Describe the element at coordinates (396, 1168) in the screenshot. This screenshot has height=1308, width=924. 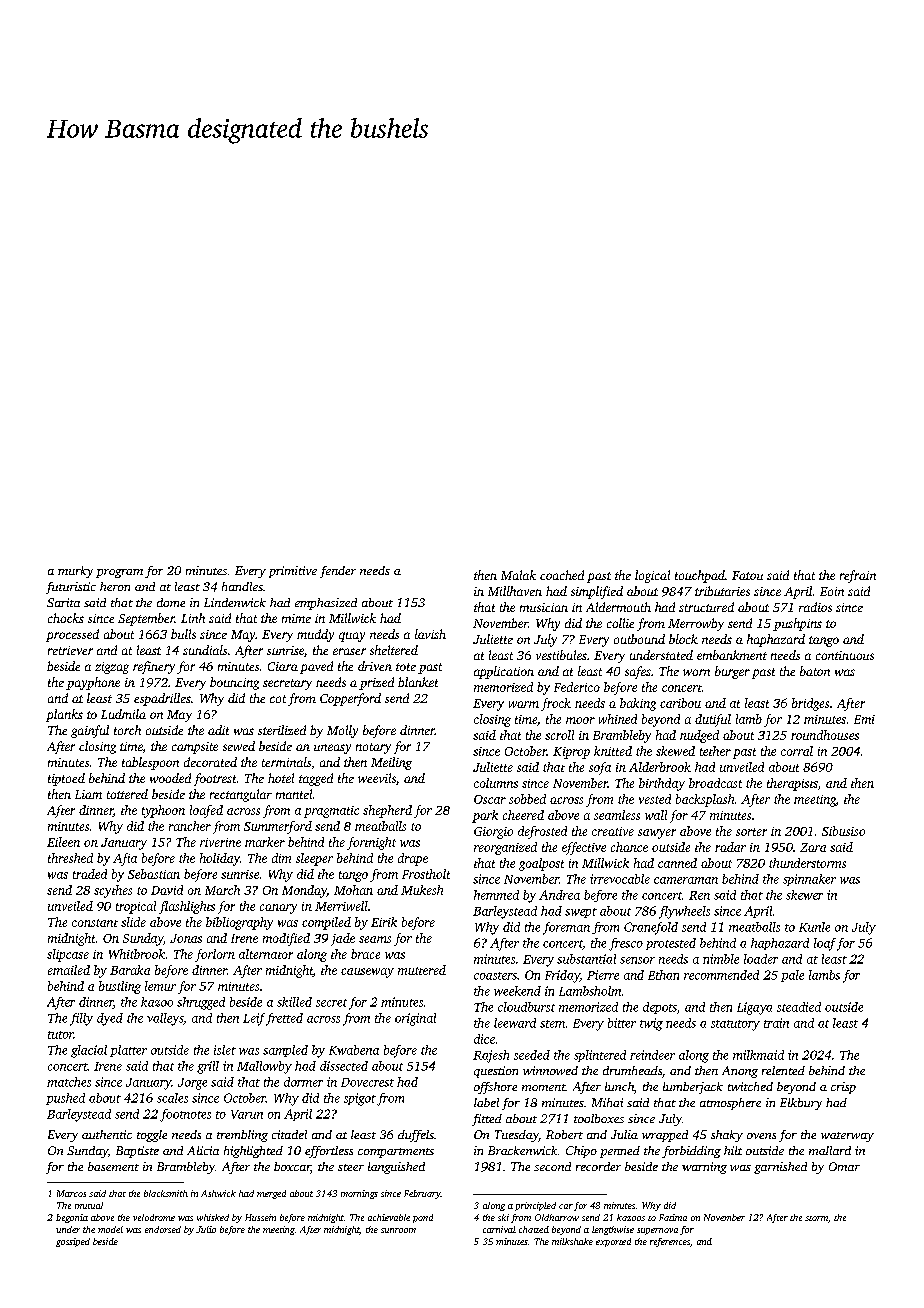
I see `languished` at that location.
